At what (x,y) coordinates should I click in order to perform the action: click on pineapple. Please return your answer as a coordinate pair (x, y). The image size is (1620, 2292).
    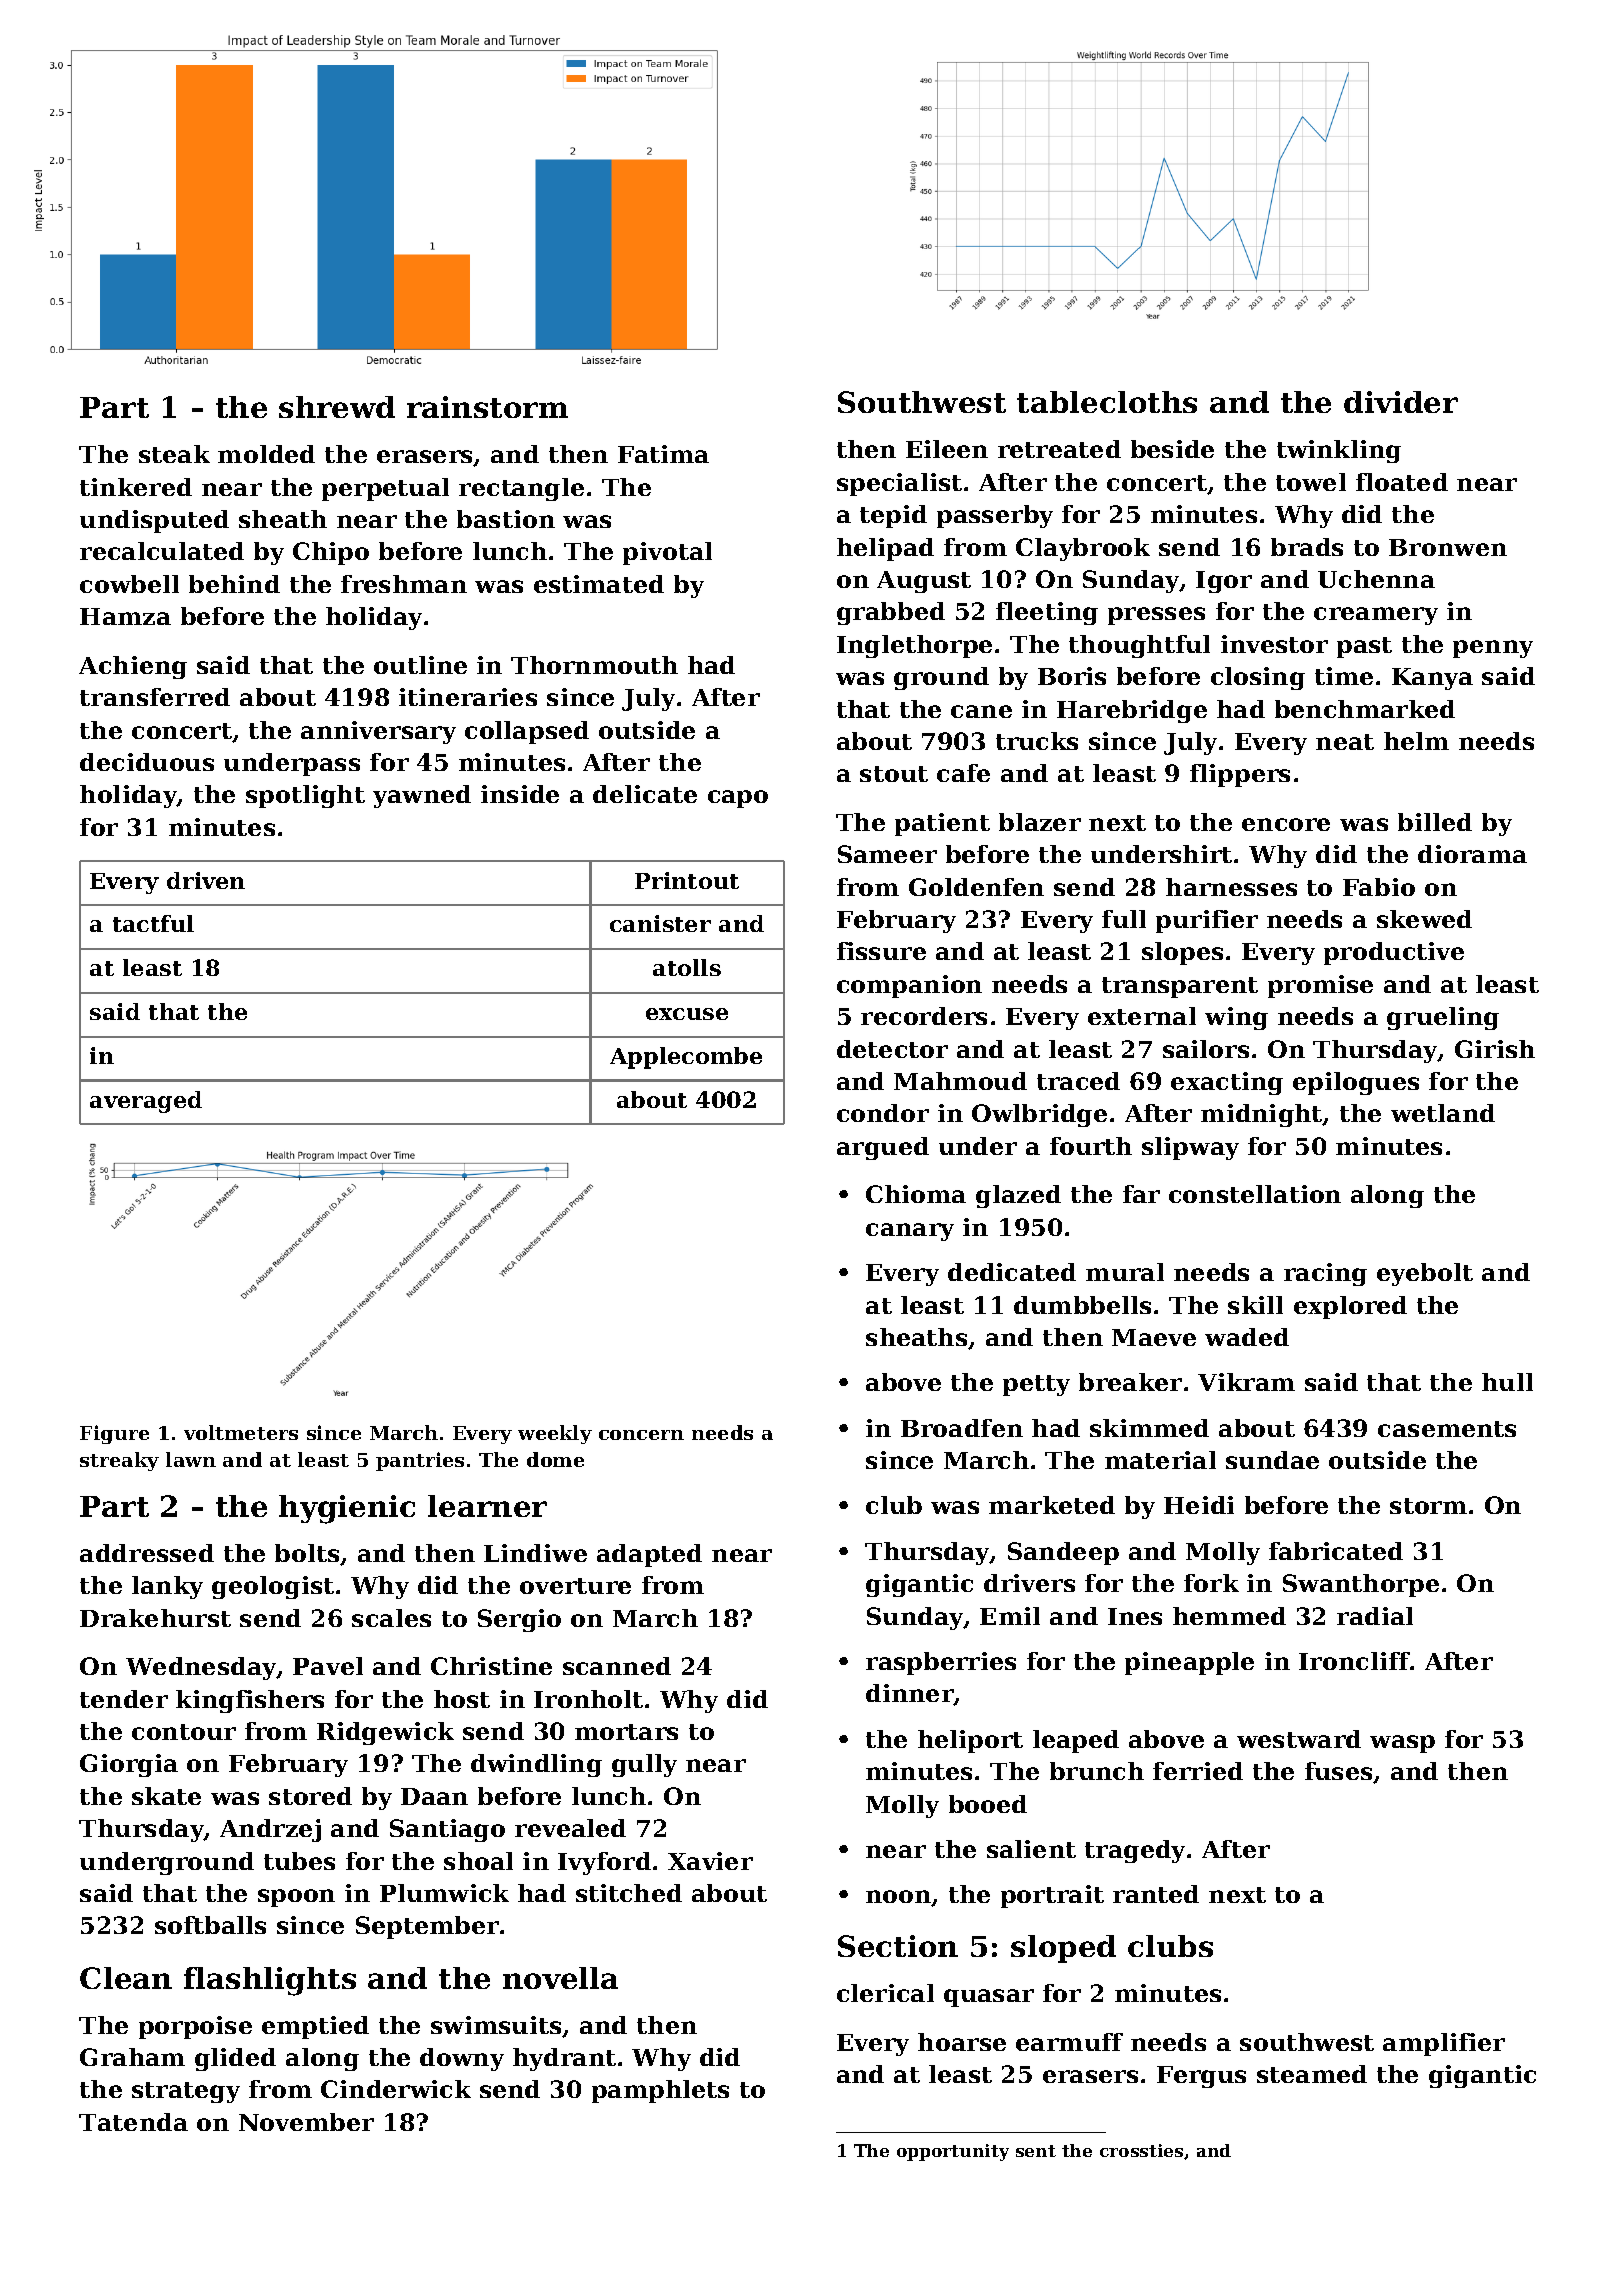
    Looking at the image, I should click on (1189, 1663).
